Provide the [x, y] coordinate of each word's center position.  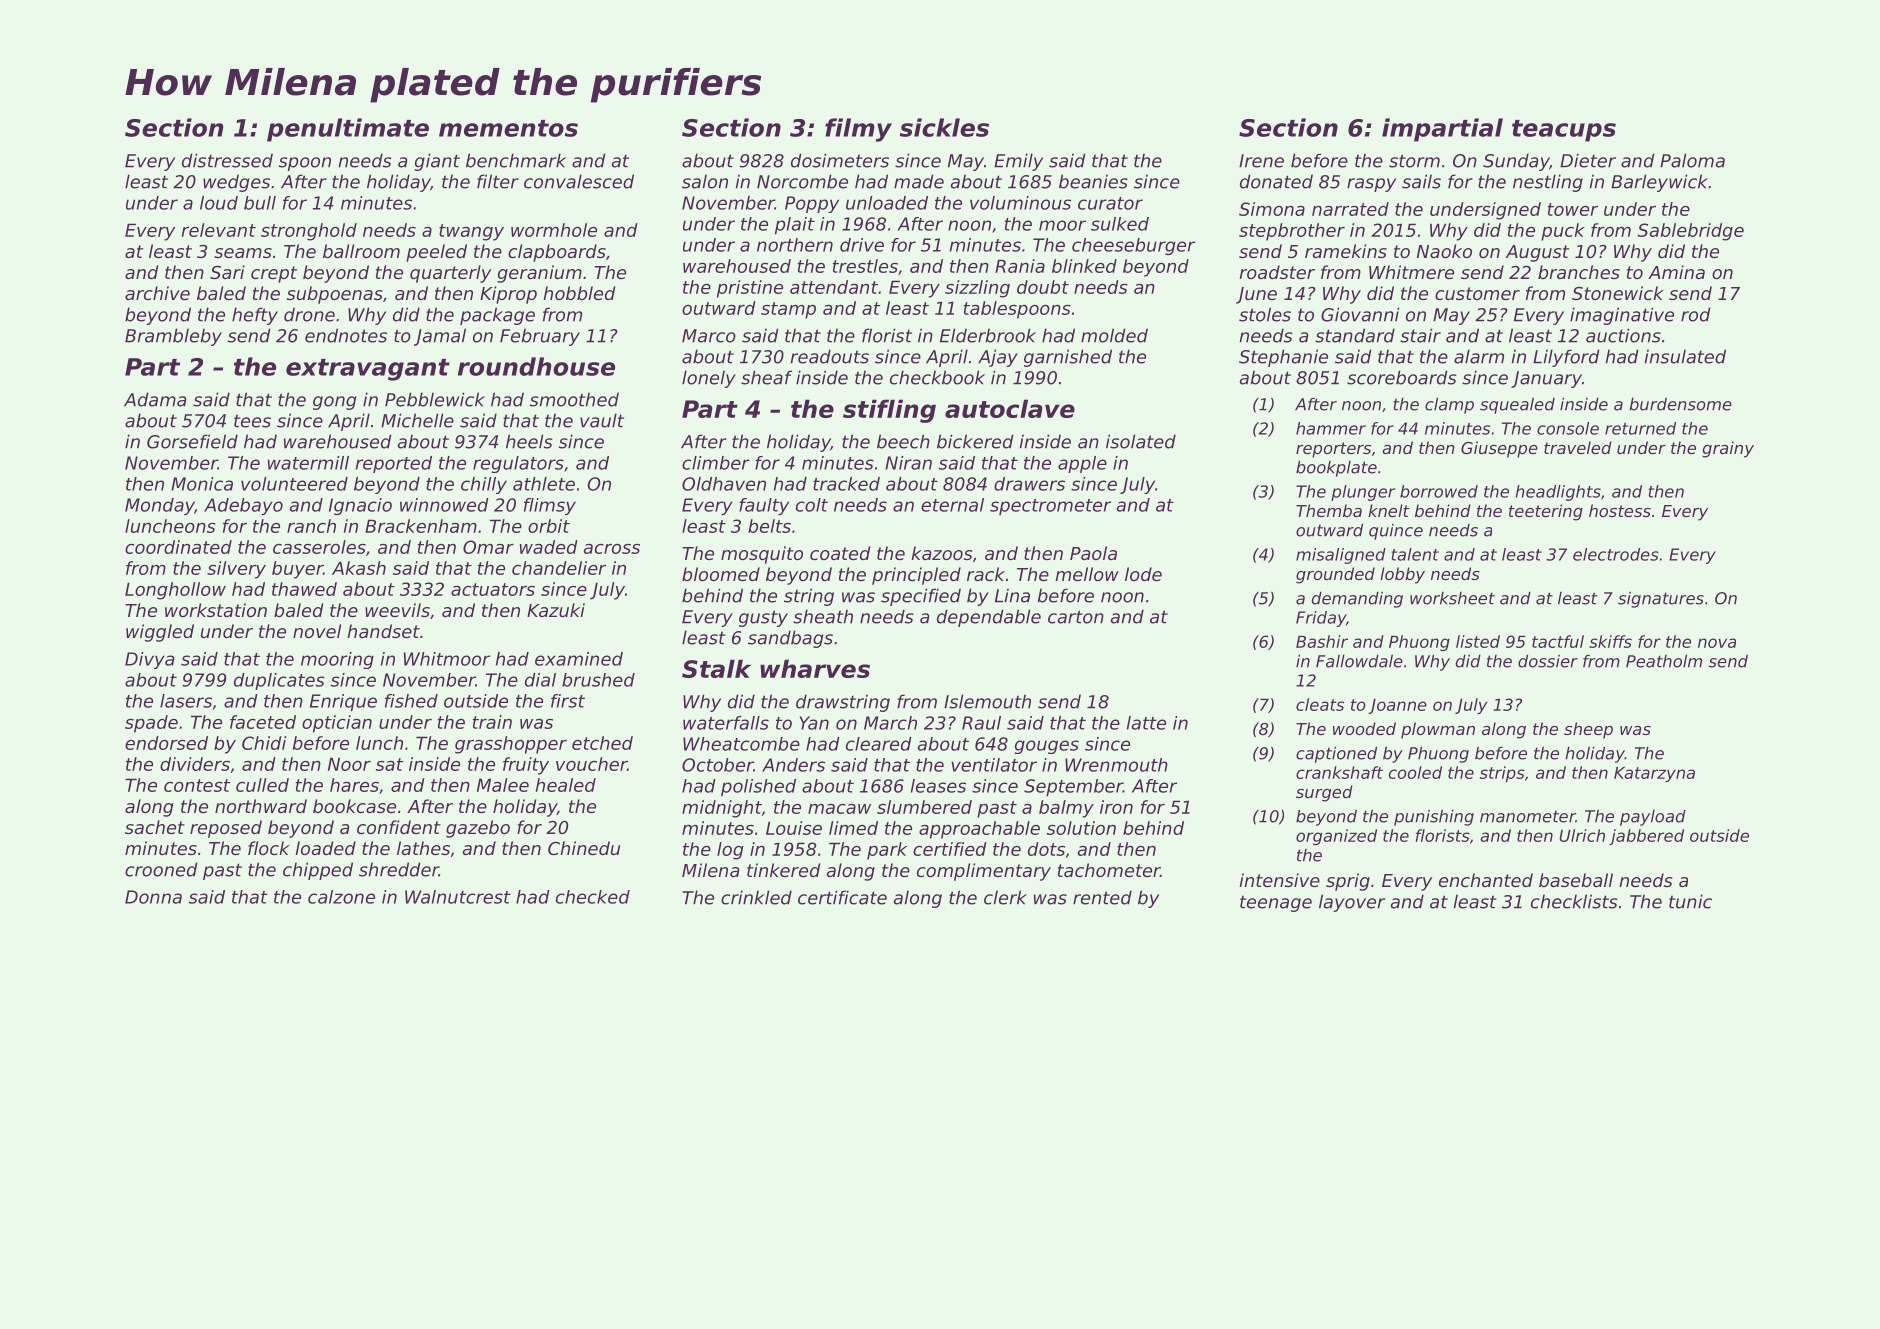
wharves [815, 668]
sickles [944, 127]
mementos [508, 128]
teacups [1564, 131]
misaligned [1341, 556]
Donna [153, 897]
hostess [1620, 510]
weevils [397, 610]
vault [602, 420]
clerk [1005, 897]
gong [334, 403]
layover [1352, 903]
